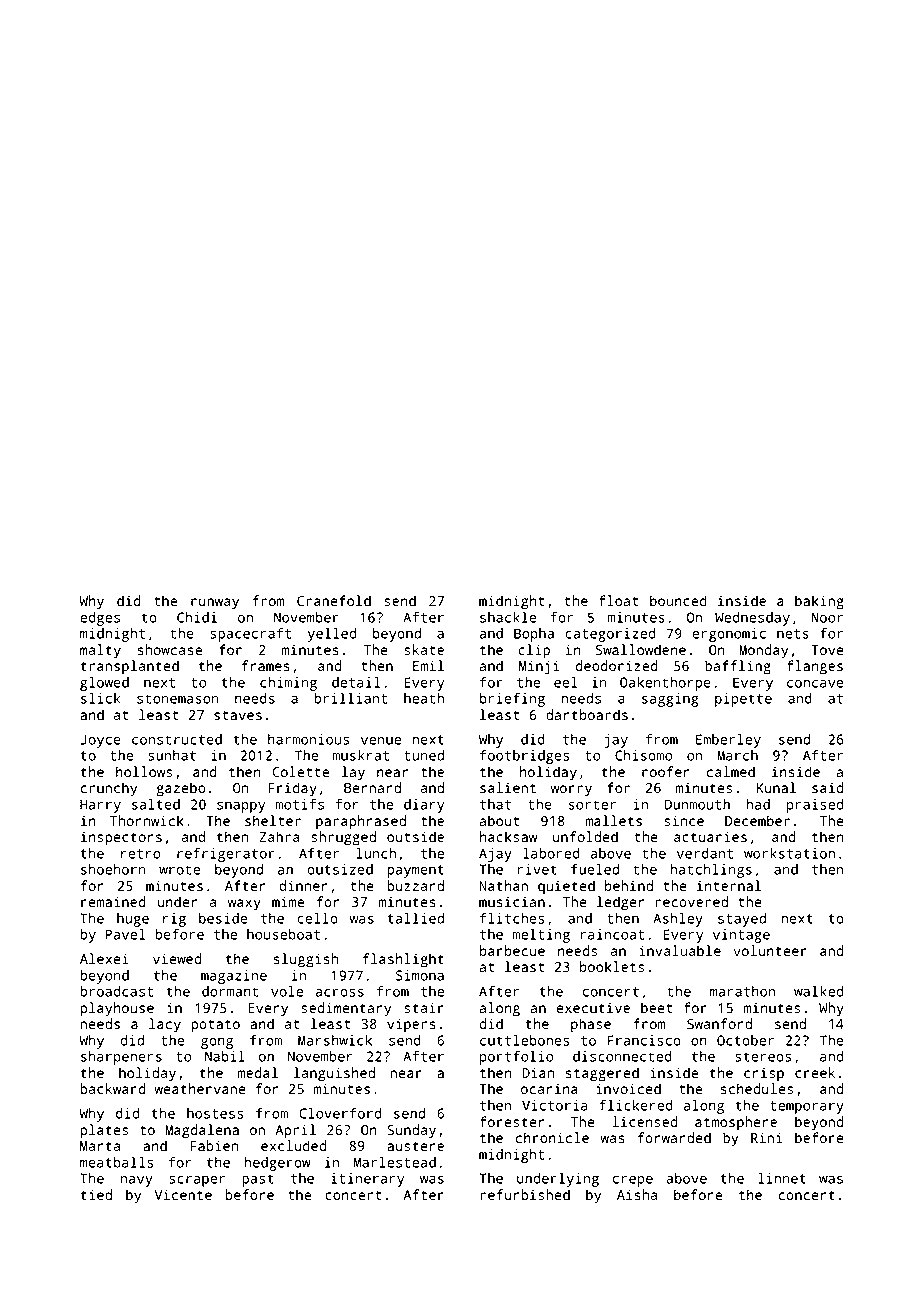  Describe the element at coordinates (137, 1181) in the screenshot. I see `navy` at that location.
